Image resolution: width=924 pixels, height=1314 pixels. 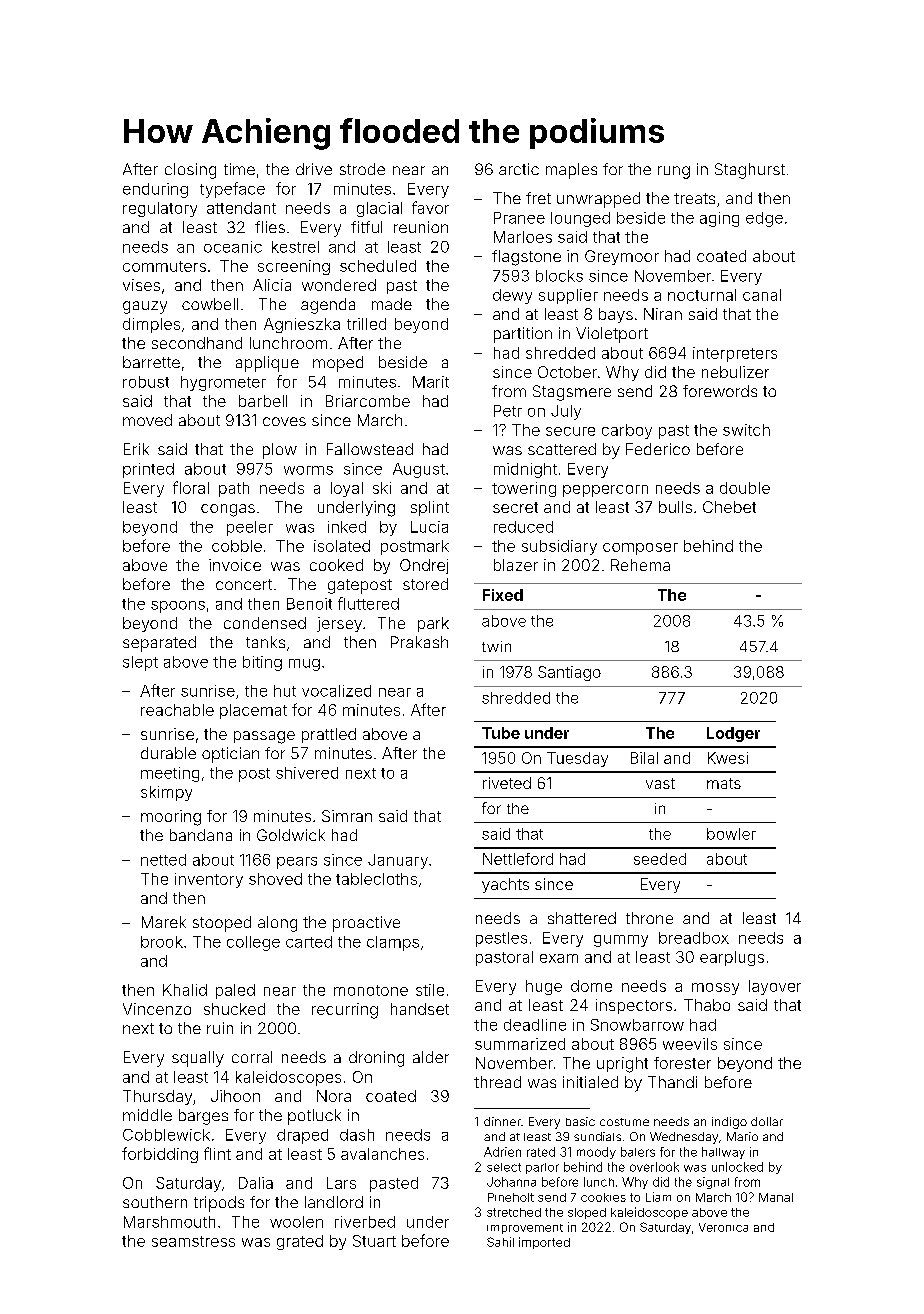 I want to click on closing, so click(x=190, y=171).
